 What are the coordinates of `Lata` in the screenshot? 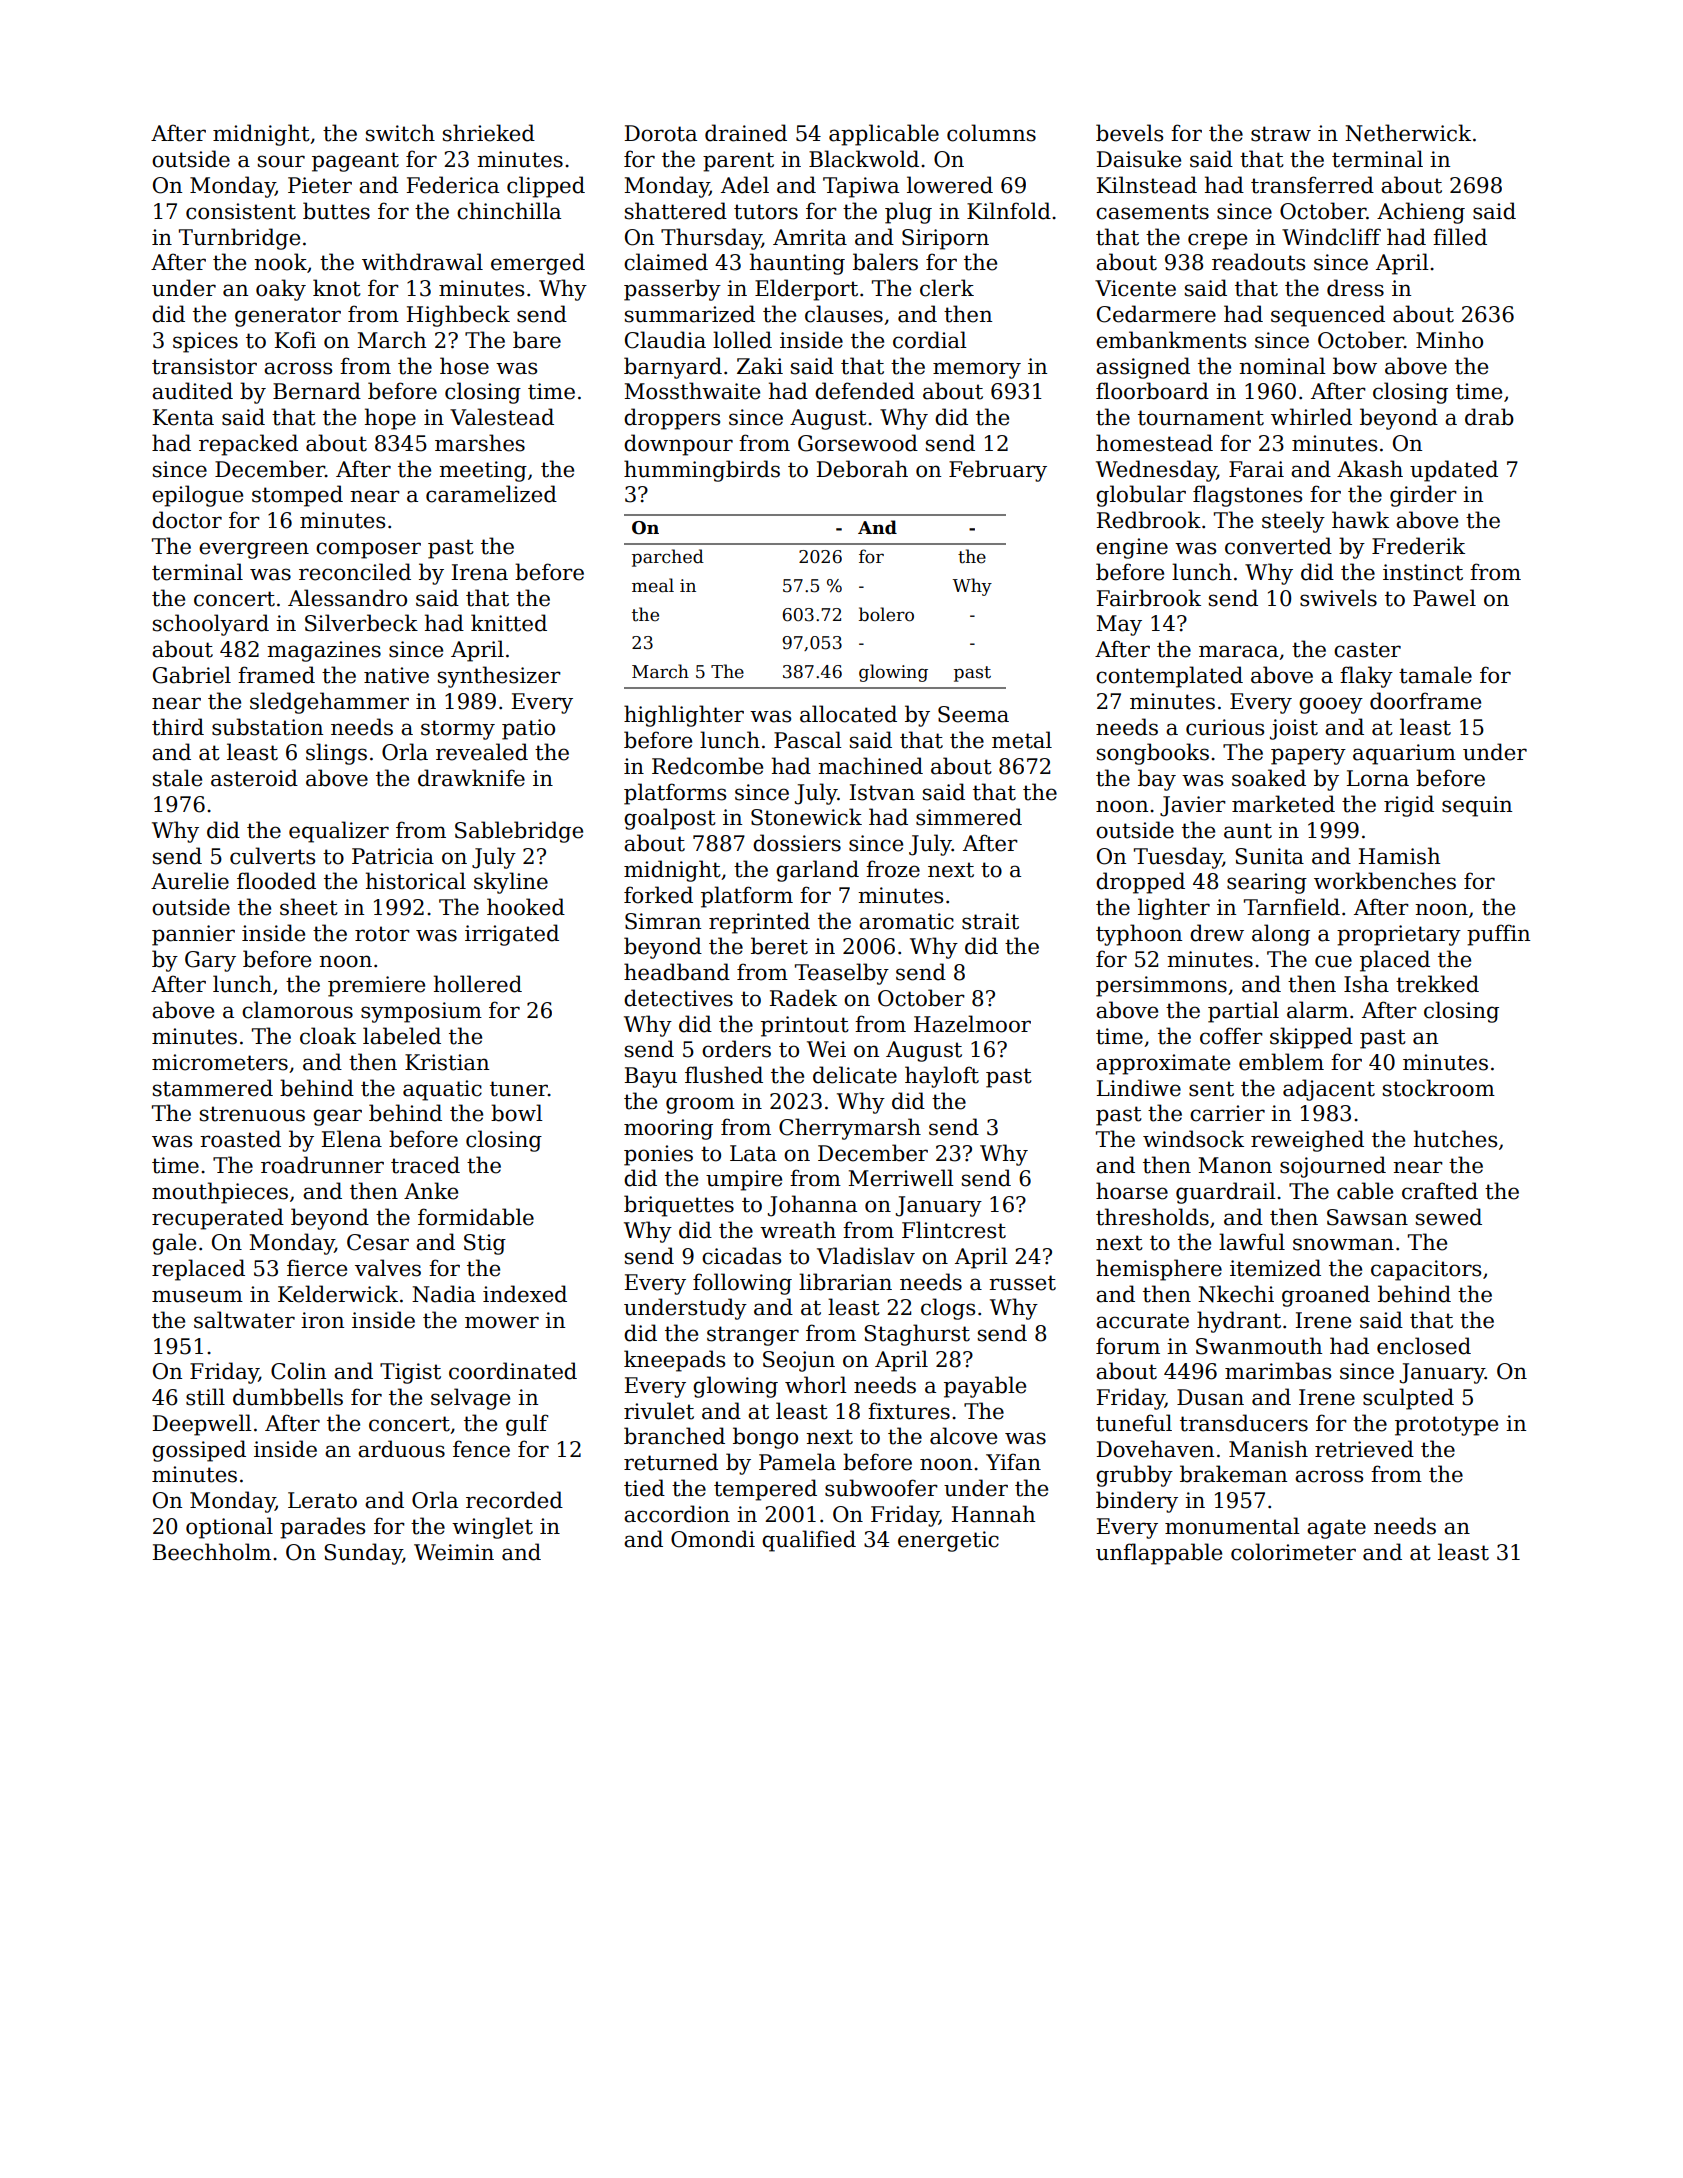 It's located at (753, 1153).
